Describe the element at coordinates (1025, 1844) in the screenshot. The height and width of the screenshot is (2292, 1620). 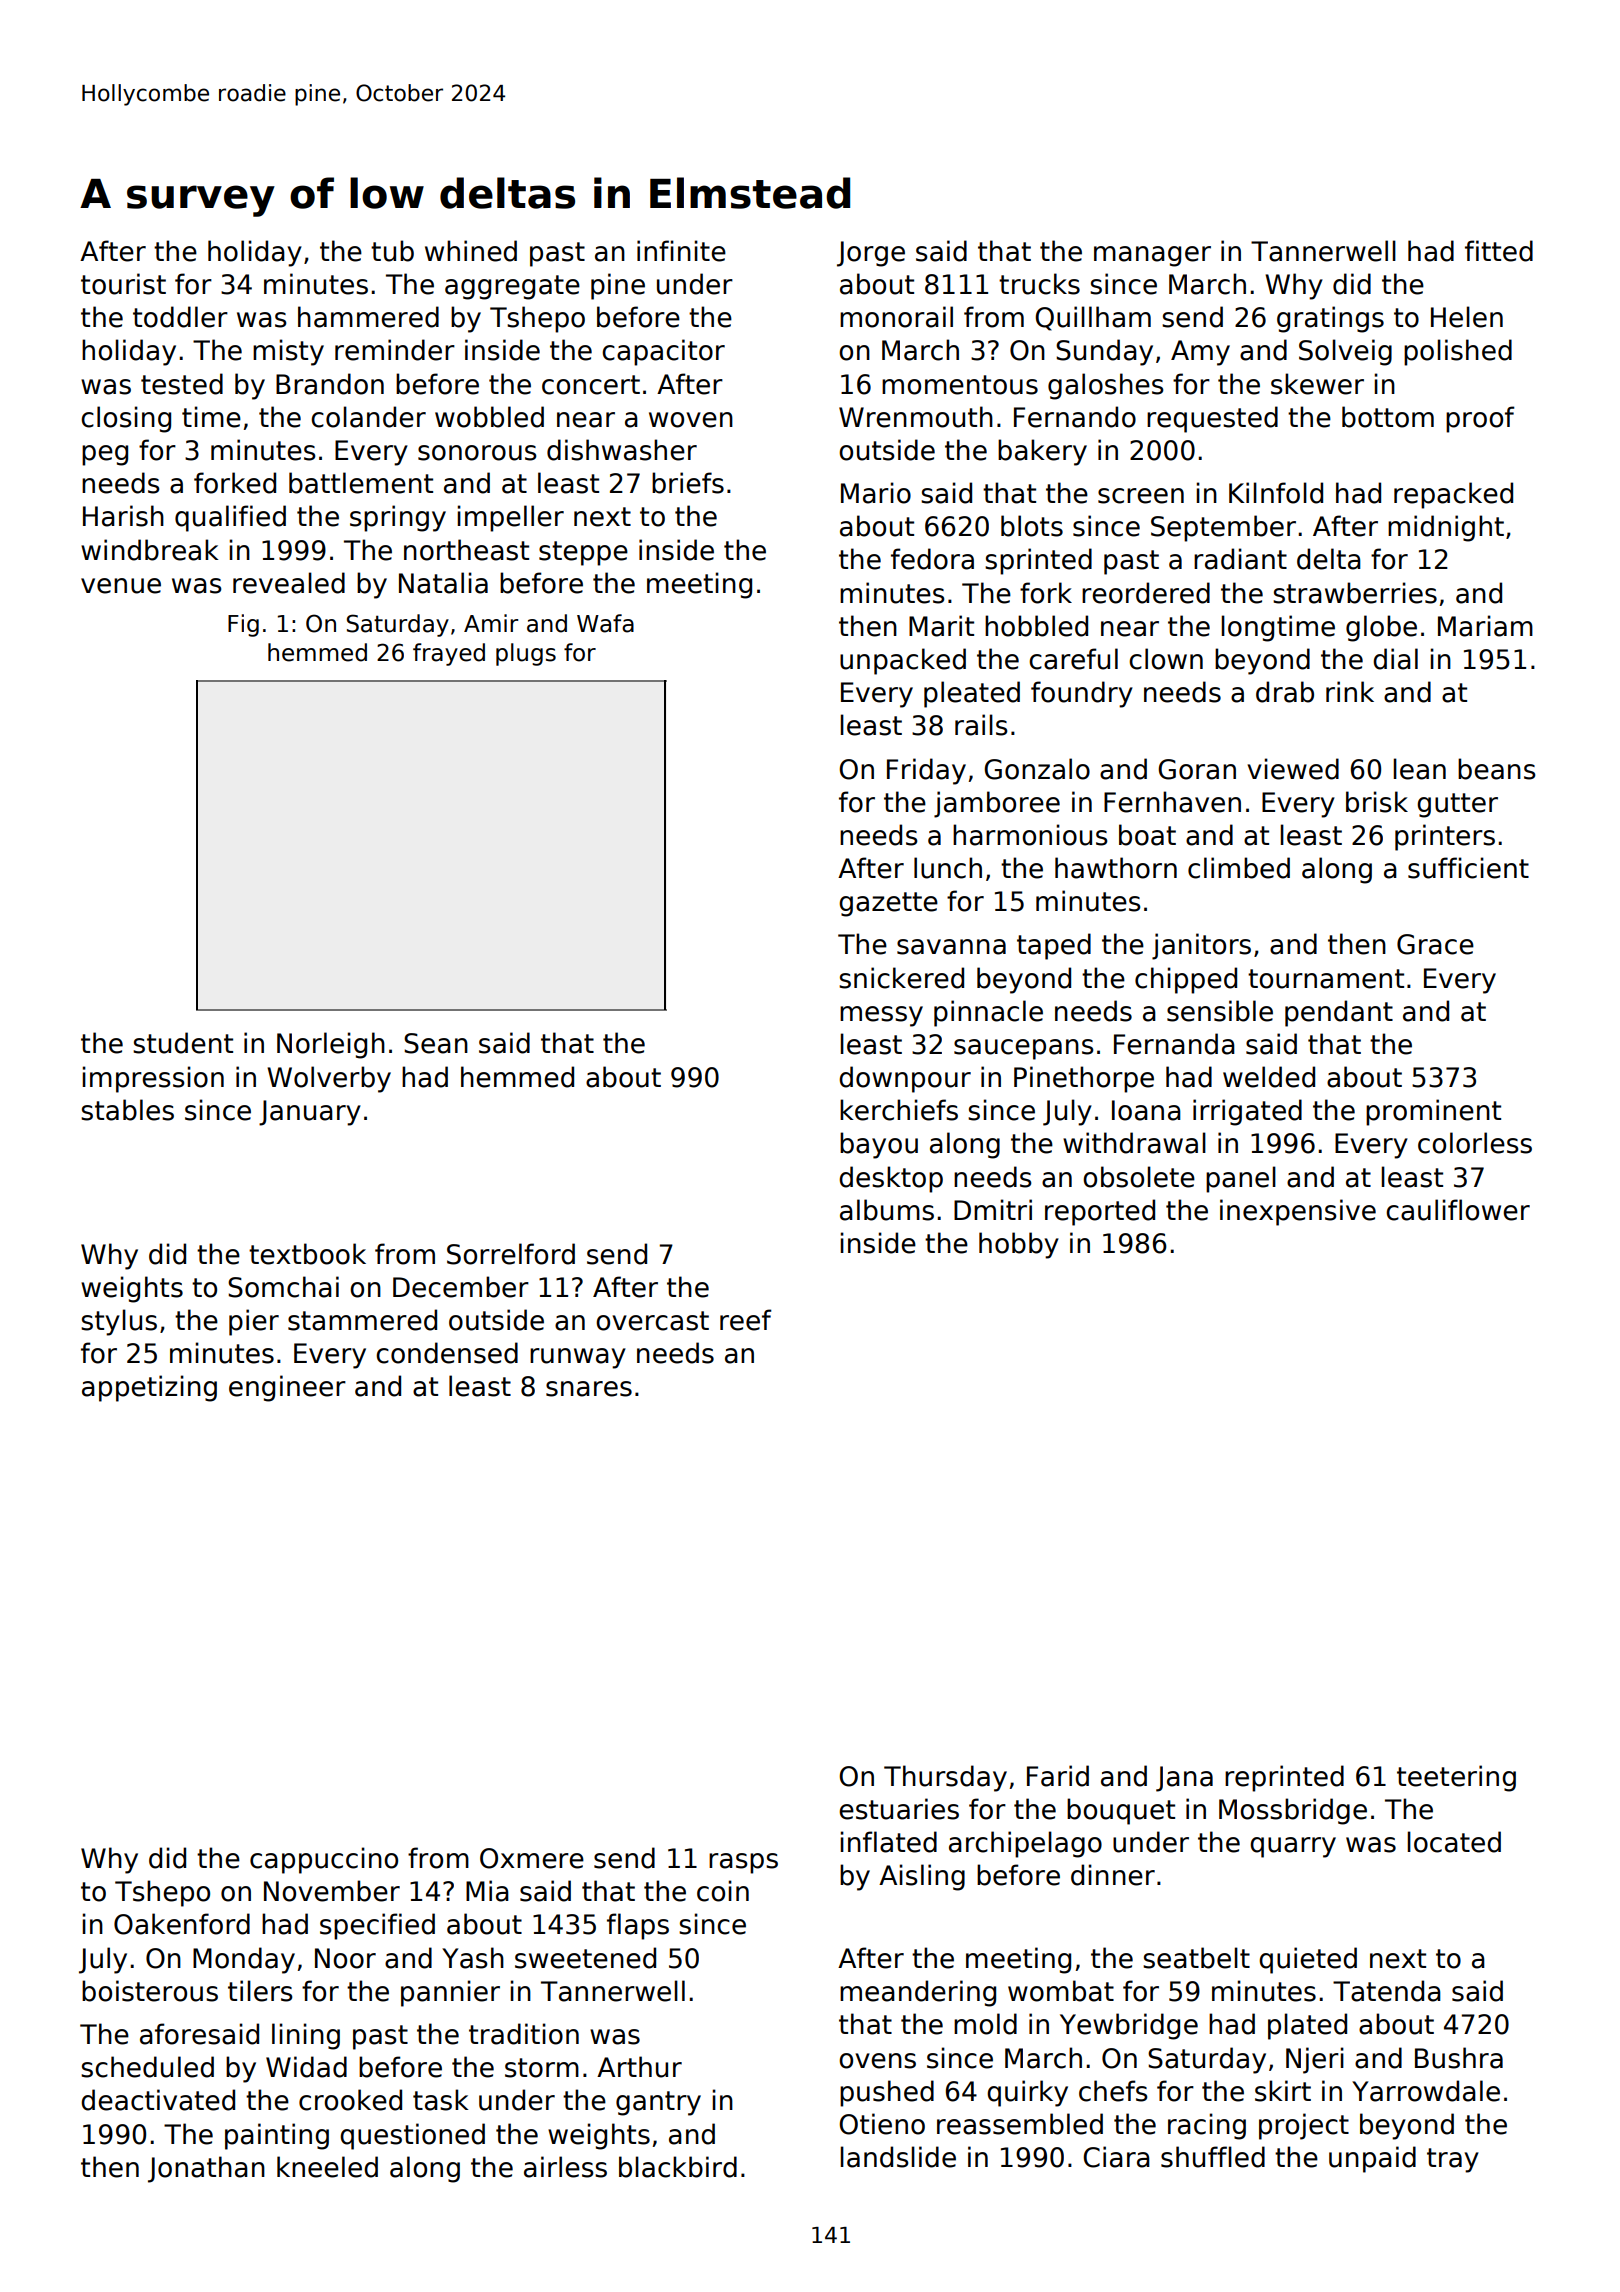
I see `archipelago` at that location.
